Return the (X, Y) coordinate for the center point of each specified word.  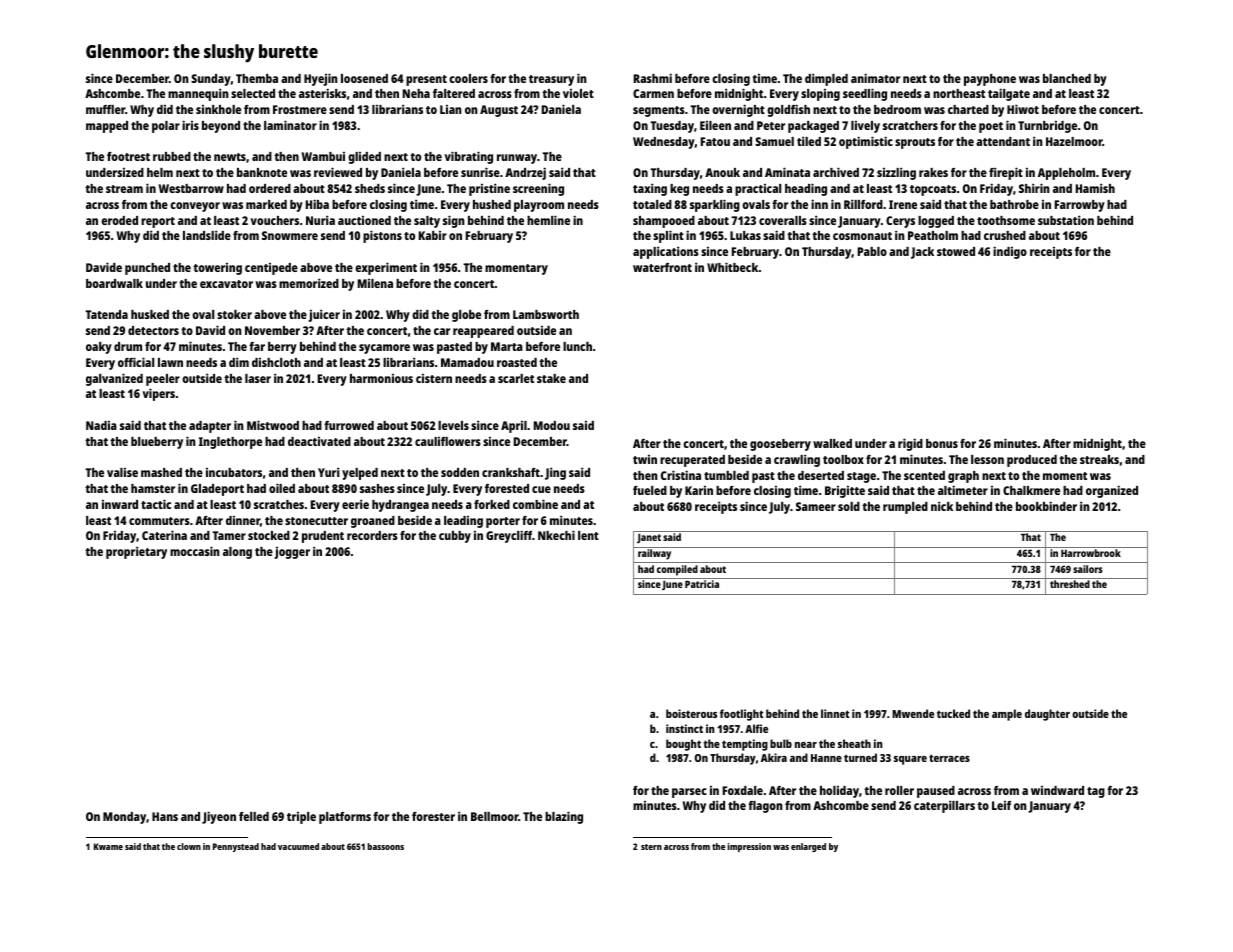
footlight (741, 715)
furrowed (349, 425)
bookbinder (1046, 506)
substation (1066, 220)
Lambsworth (546, 314)
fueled (650, 490)
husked (150, 314)
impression (749, 847)
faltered (454, 93)
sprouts (915, 143)
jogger (292, 553)
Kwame (108, 846)
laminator (290, 125)
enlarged (808, 847)
